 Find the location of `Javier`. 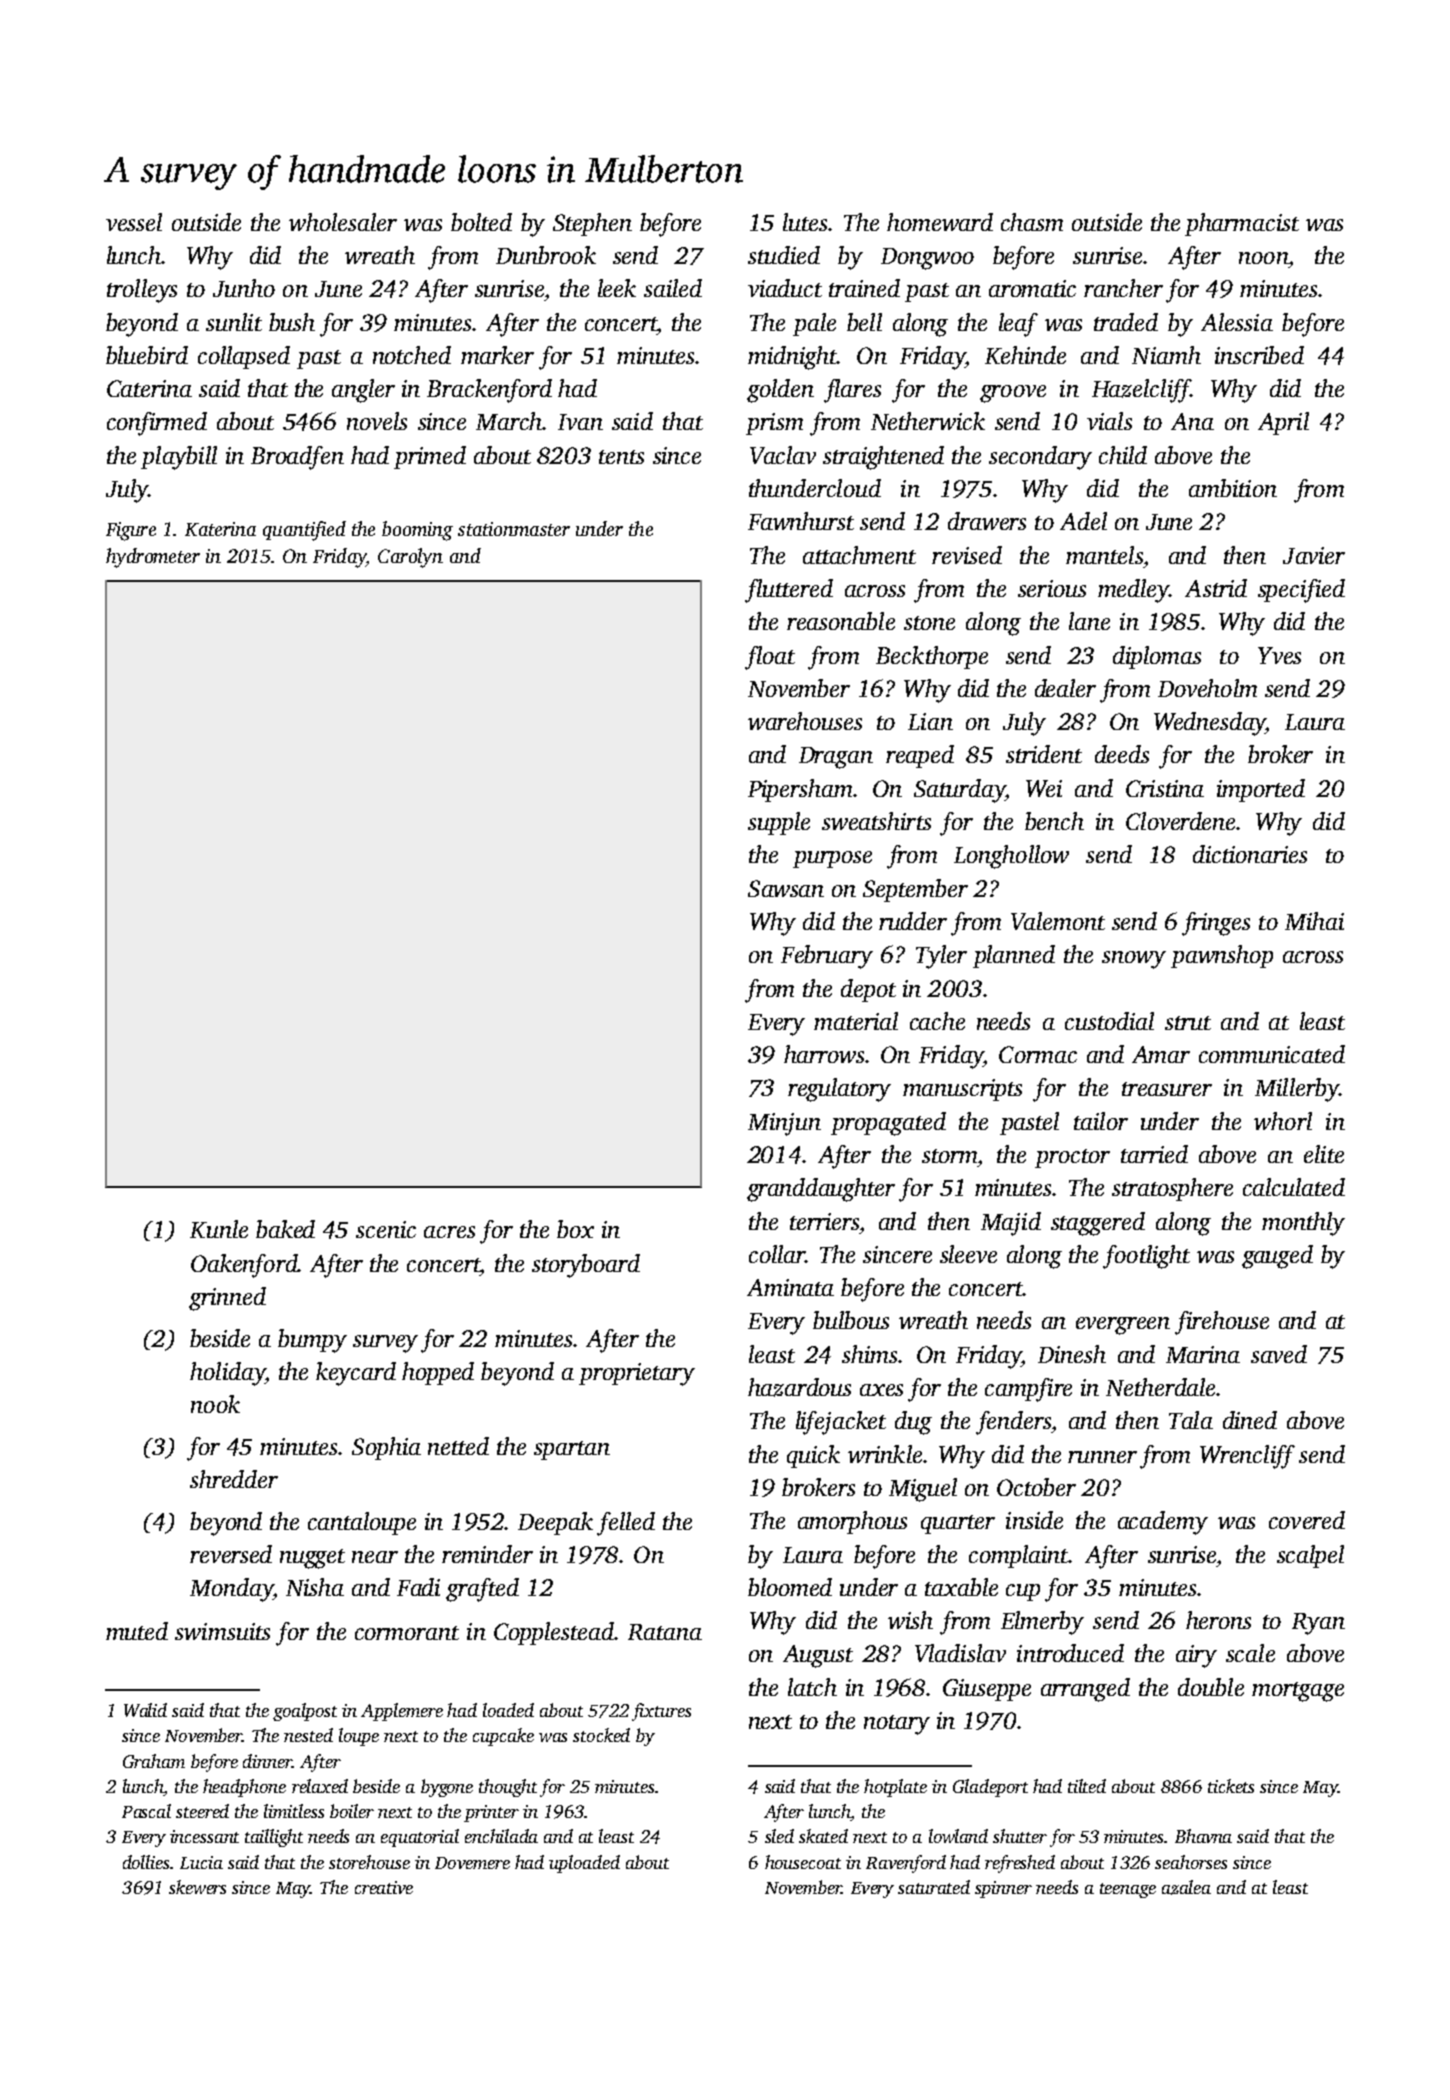

Javier is located at coordinates (1314, 555).
